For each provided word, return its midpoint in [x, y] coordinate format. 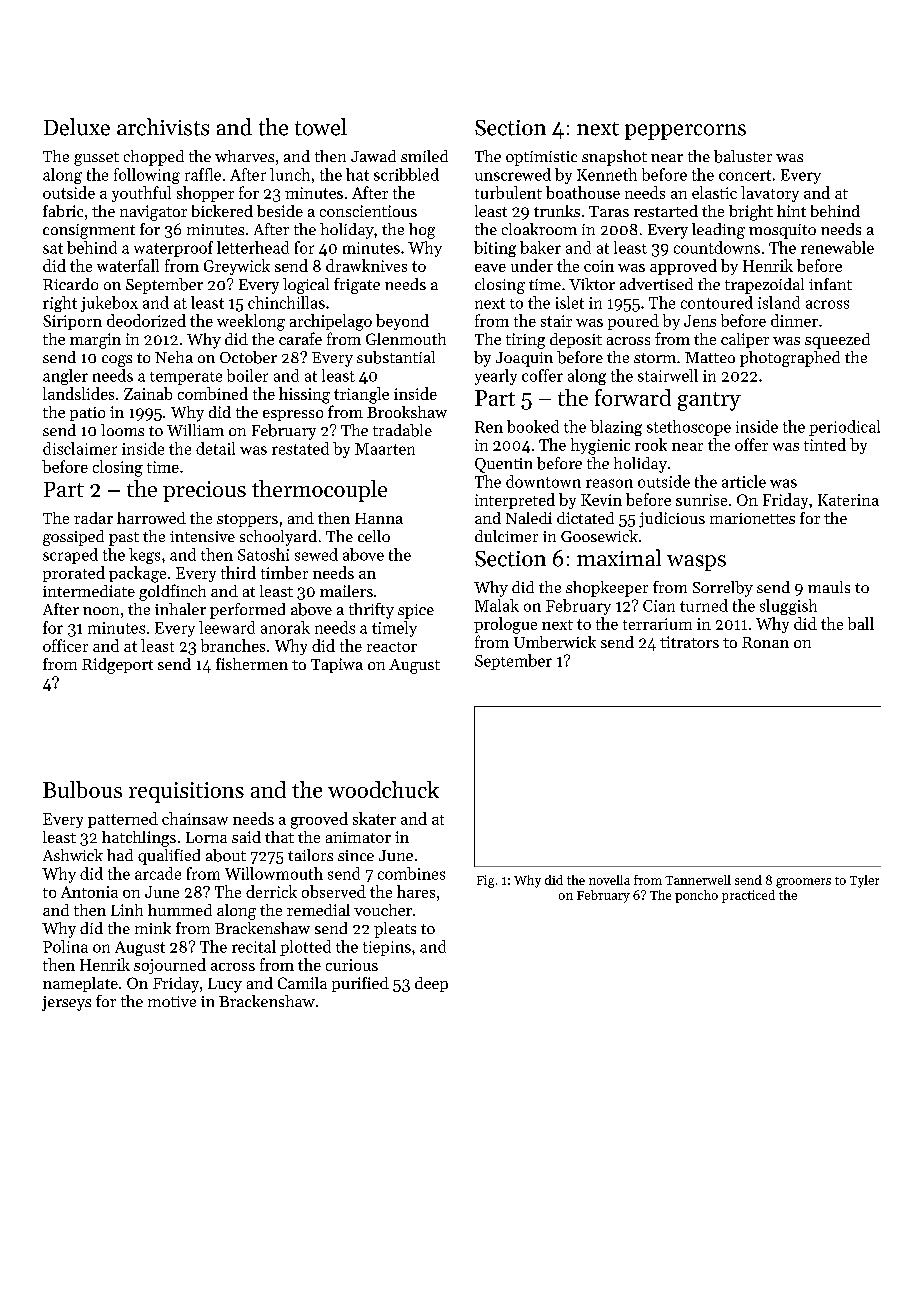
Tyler [864, 881]
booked [533, 426]
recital [254, 946]
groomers [803, 883]
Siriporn [72, 322]
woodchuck [383, 789]
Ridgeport [117, 666]
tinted [825, 444]
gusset [96, 159]
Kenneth [607, 174]
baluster [743, 156]
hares [416, 891]
